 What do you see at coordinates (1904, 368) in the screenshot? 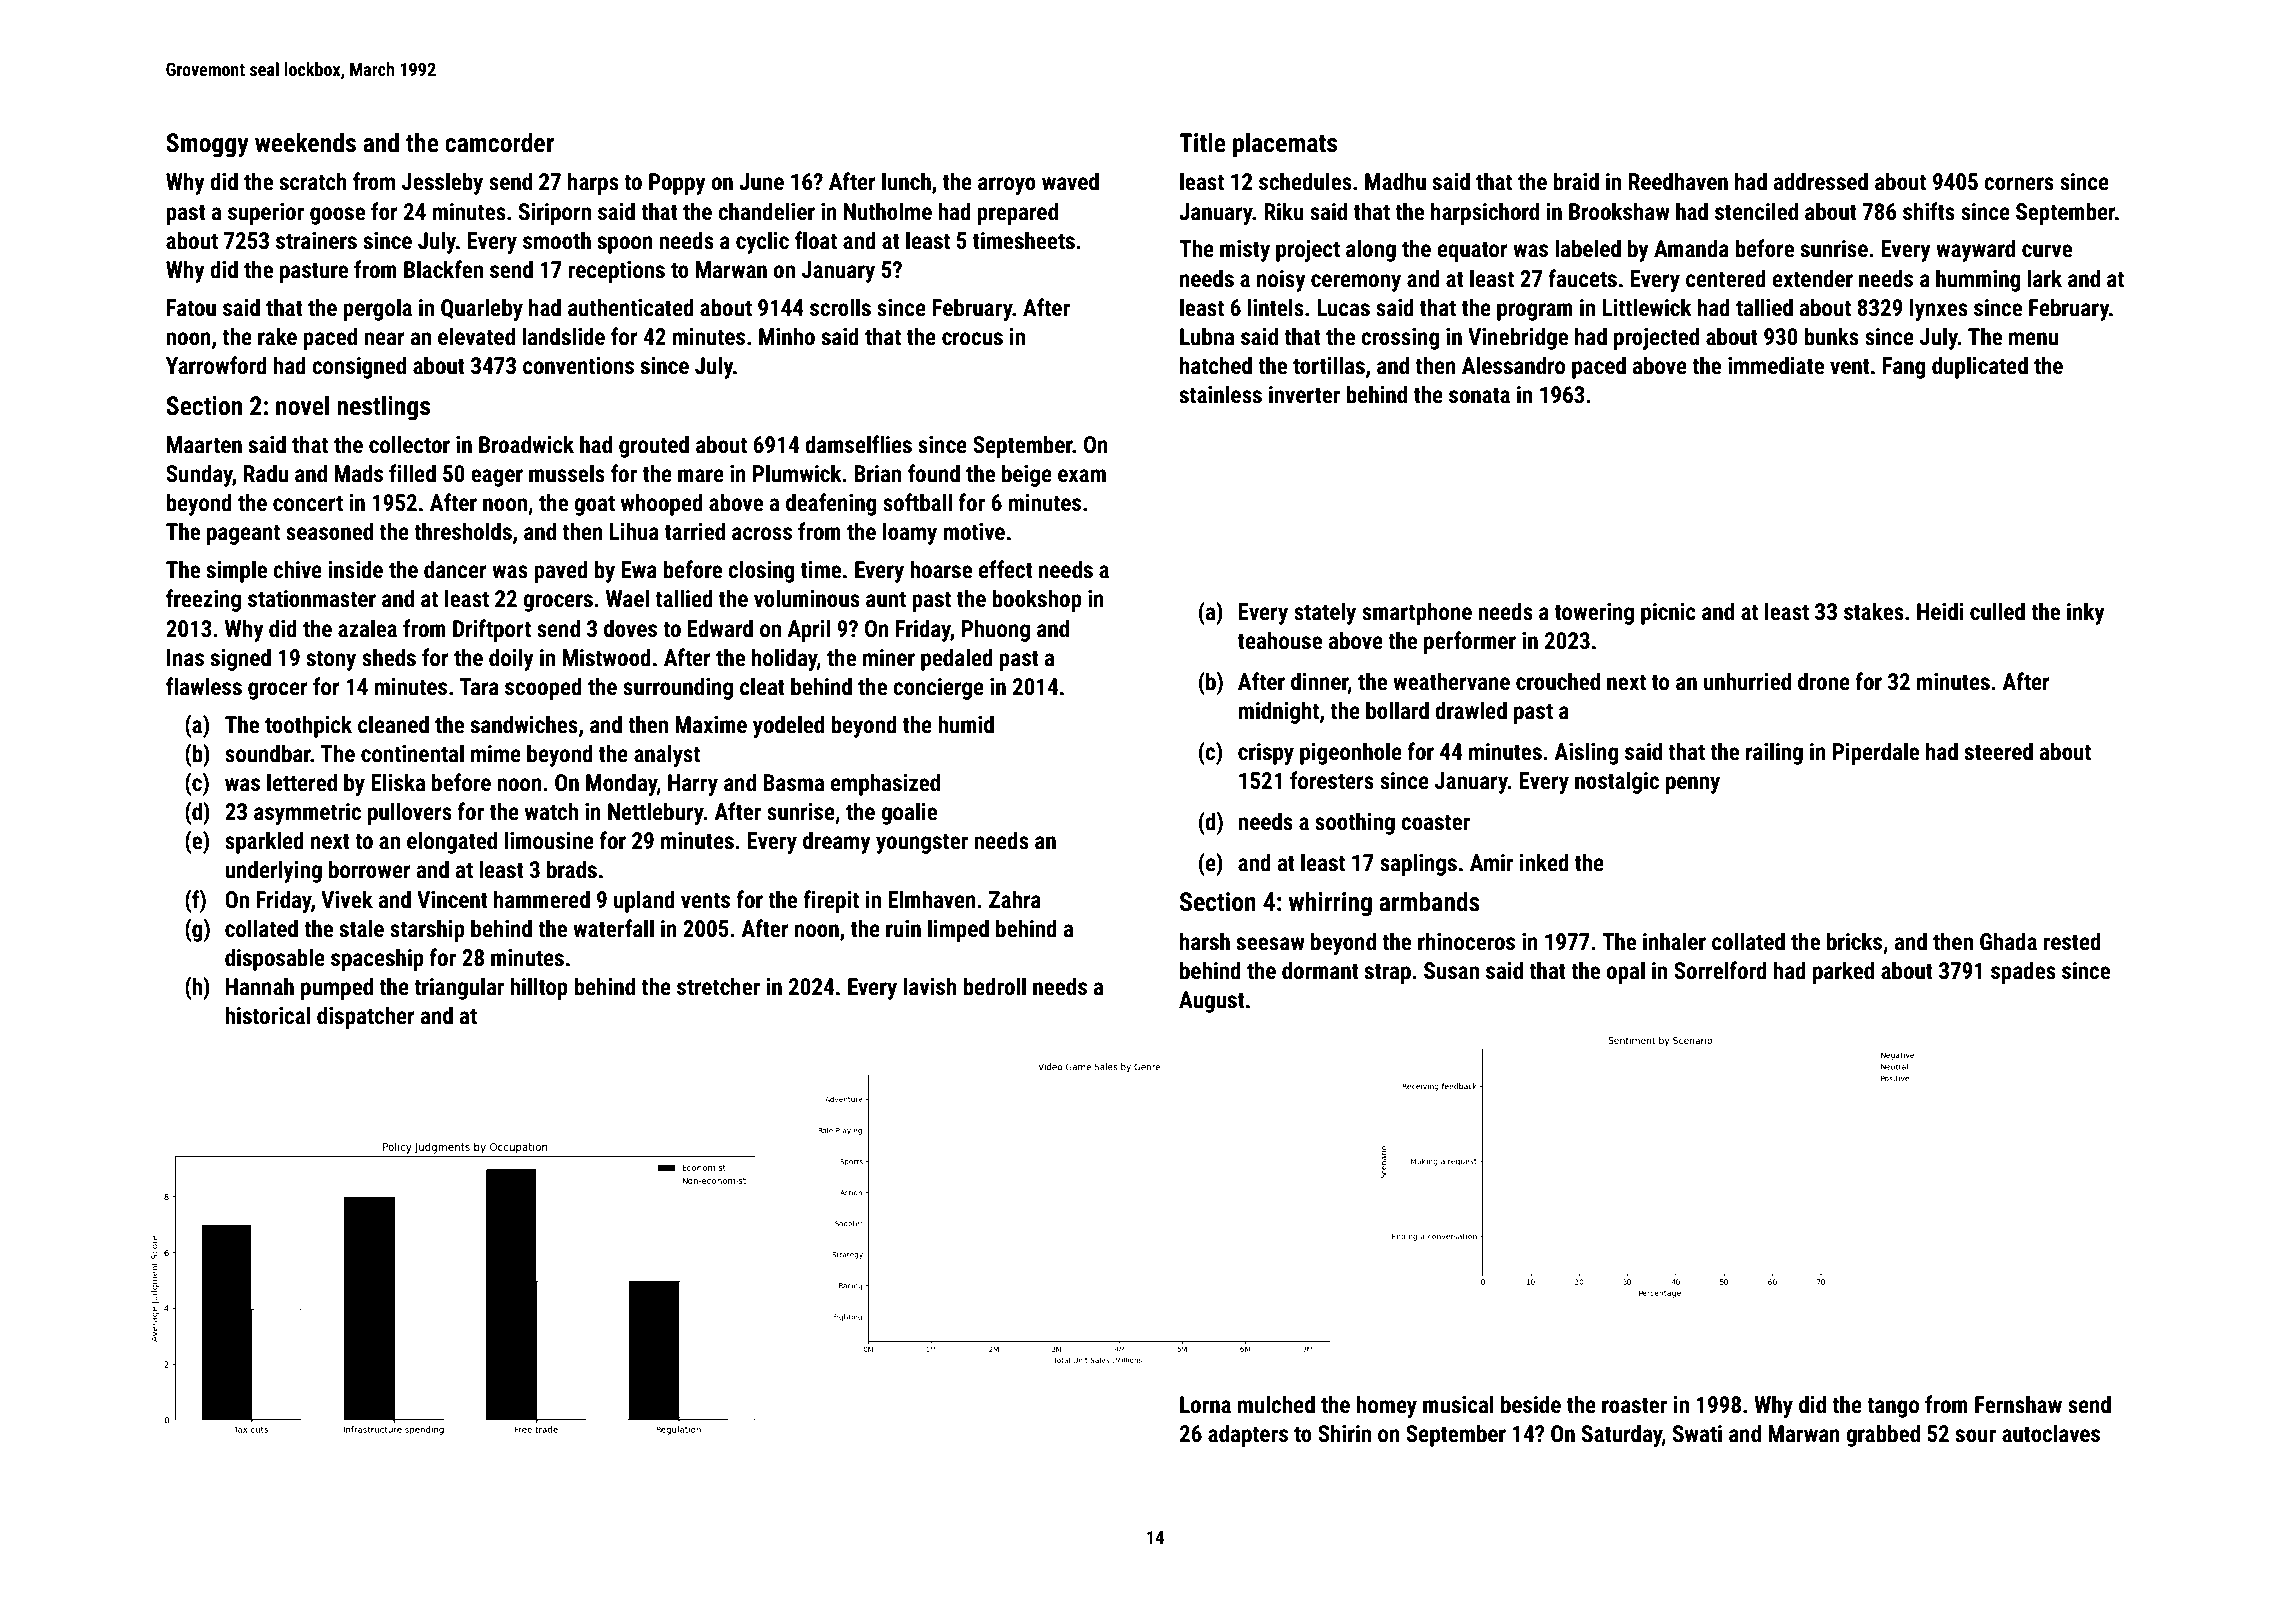
I see `Fang` at bounding box center [1904, 368].
